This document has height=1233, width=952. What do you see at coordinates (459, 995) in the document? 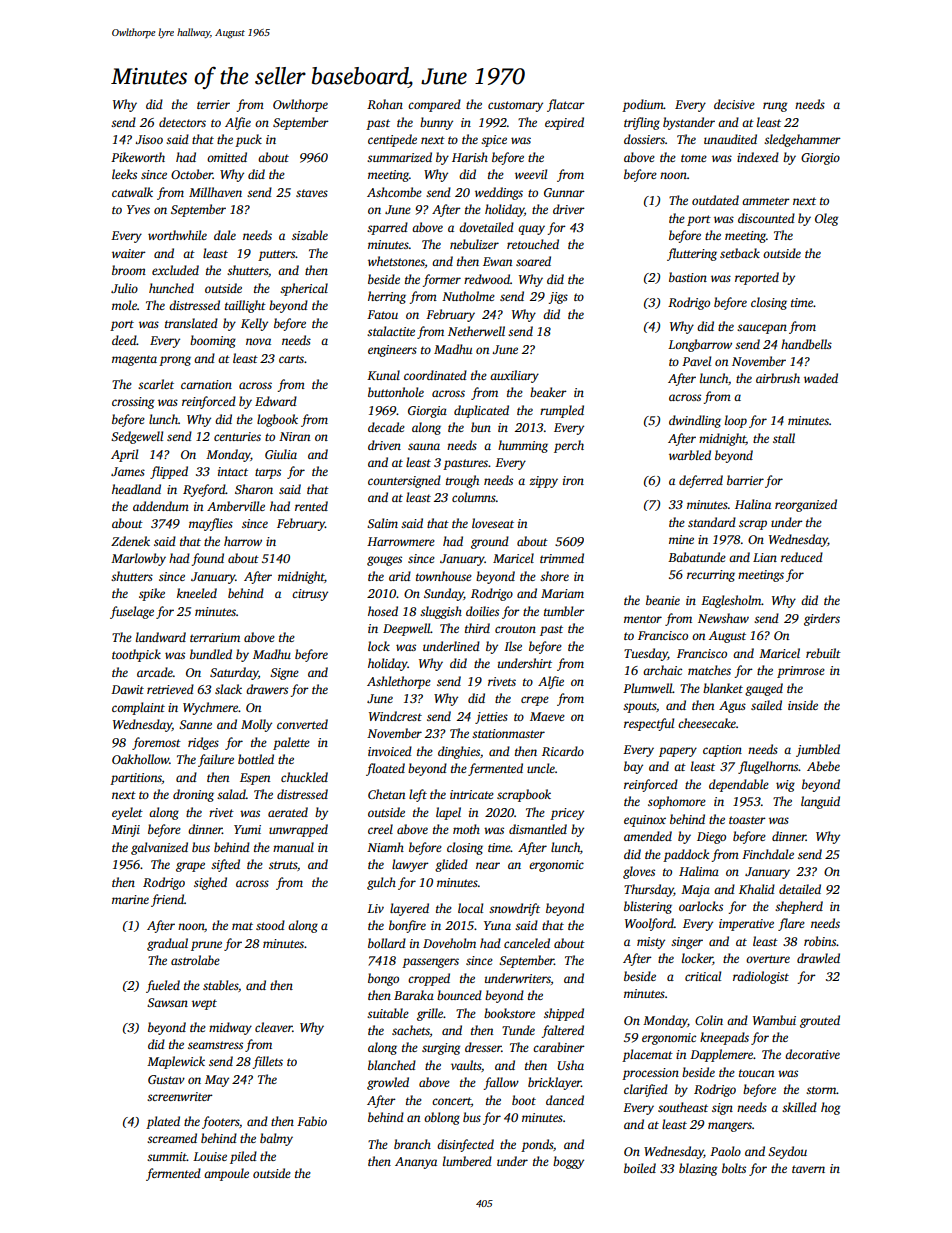
I see `bounced` at bounding box center [459, 995].
